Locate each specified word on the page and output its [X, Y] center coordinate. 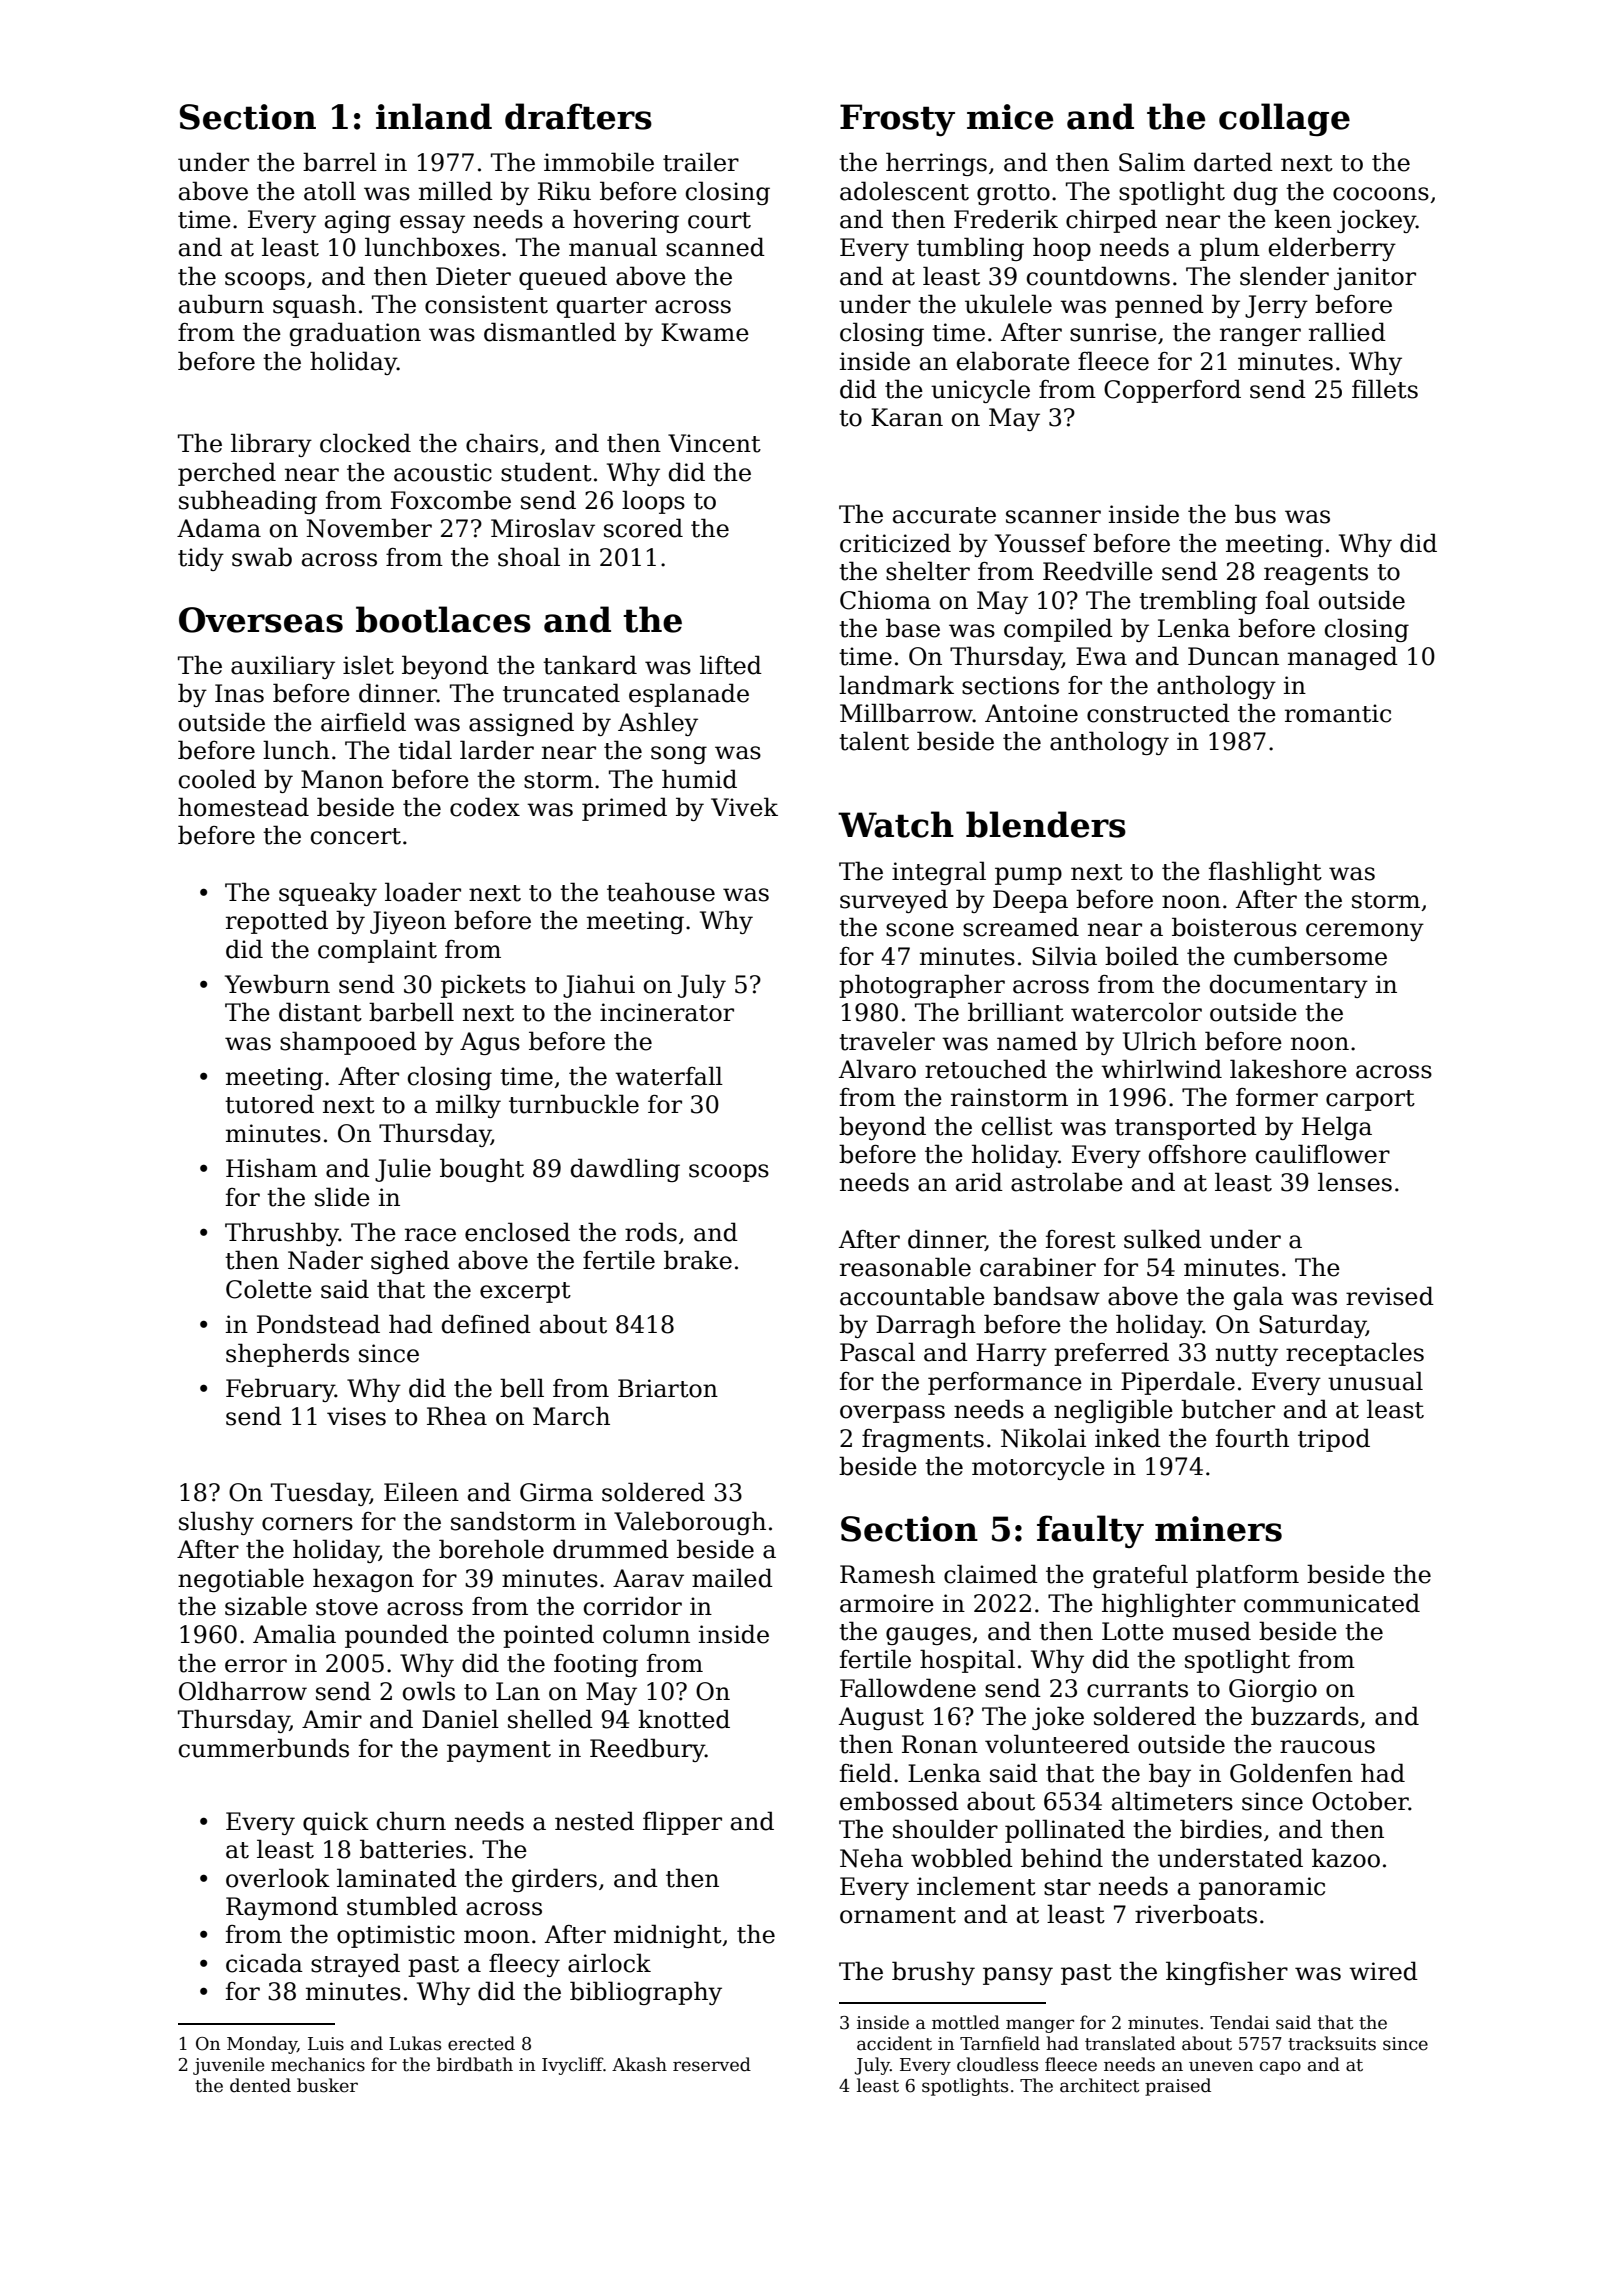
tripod [1334, 1440]
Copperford [1172, 391]
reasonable [905, 1267]
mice [1010, 117]
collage [1284, 119]
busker [327, 2085]
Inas [239, 693]
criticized [895, 543]
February [280, 1390]
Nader [325, 1260]
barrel [340, 162]
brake [698, 1260]
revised [1390, 1296]
